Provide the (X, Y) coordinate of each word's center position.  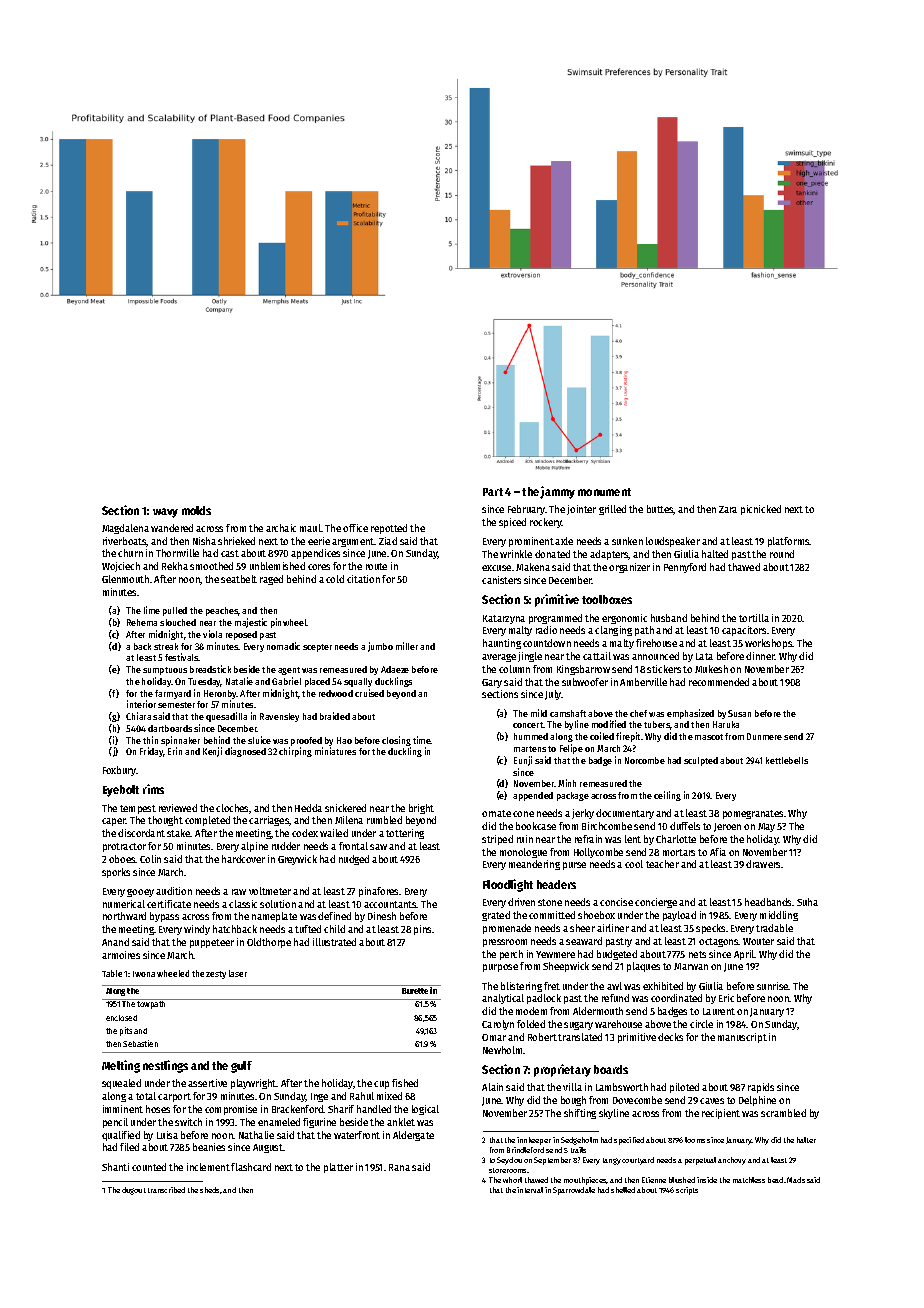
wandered (172, 528)
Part (493, 492)
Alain (492, 1087)
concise (616, 902)
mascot (709, 737)
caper (114, 822)
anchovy (732, 1161)
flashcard (251, 1167)
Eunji (523, 761)
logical (425, 1110)
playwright (254, 1084)
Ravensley (279, 717)
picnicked (761, 510)
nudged (354, 860)
